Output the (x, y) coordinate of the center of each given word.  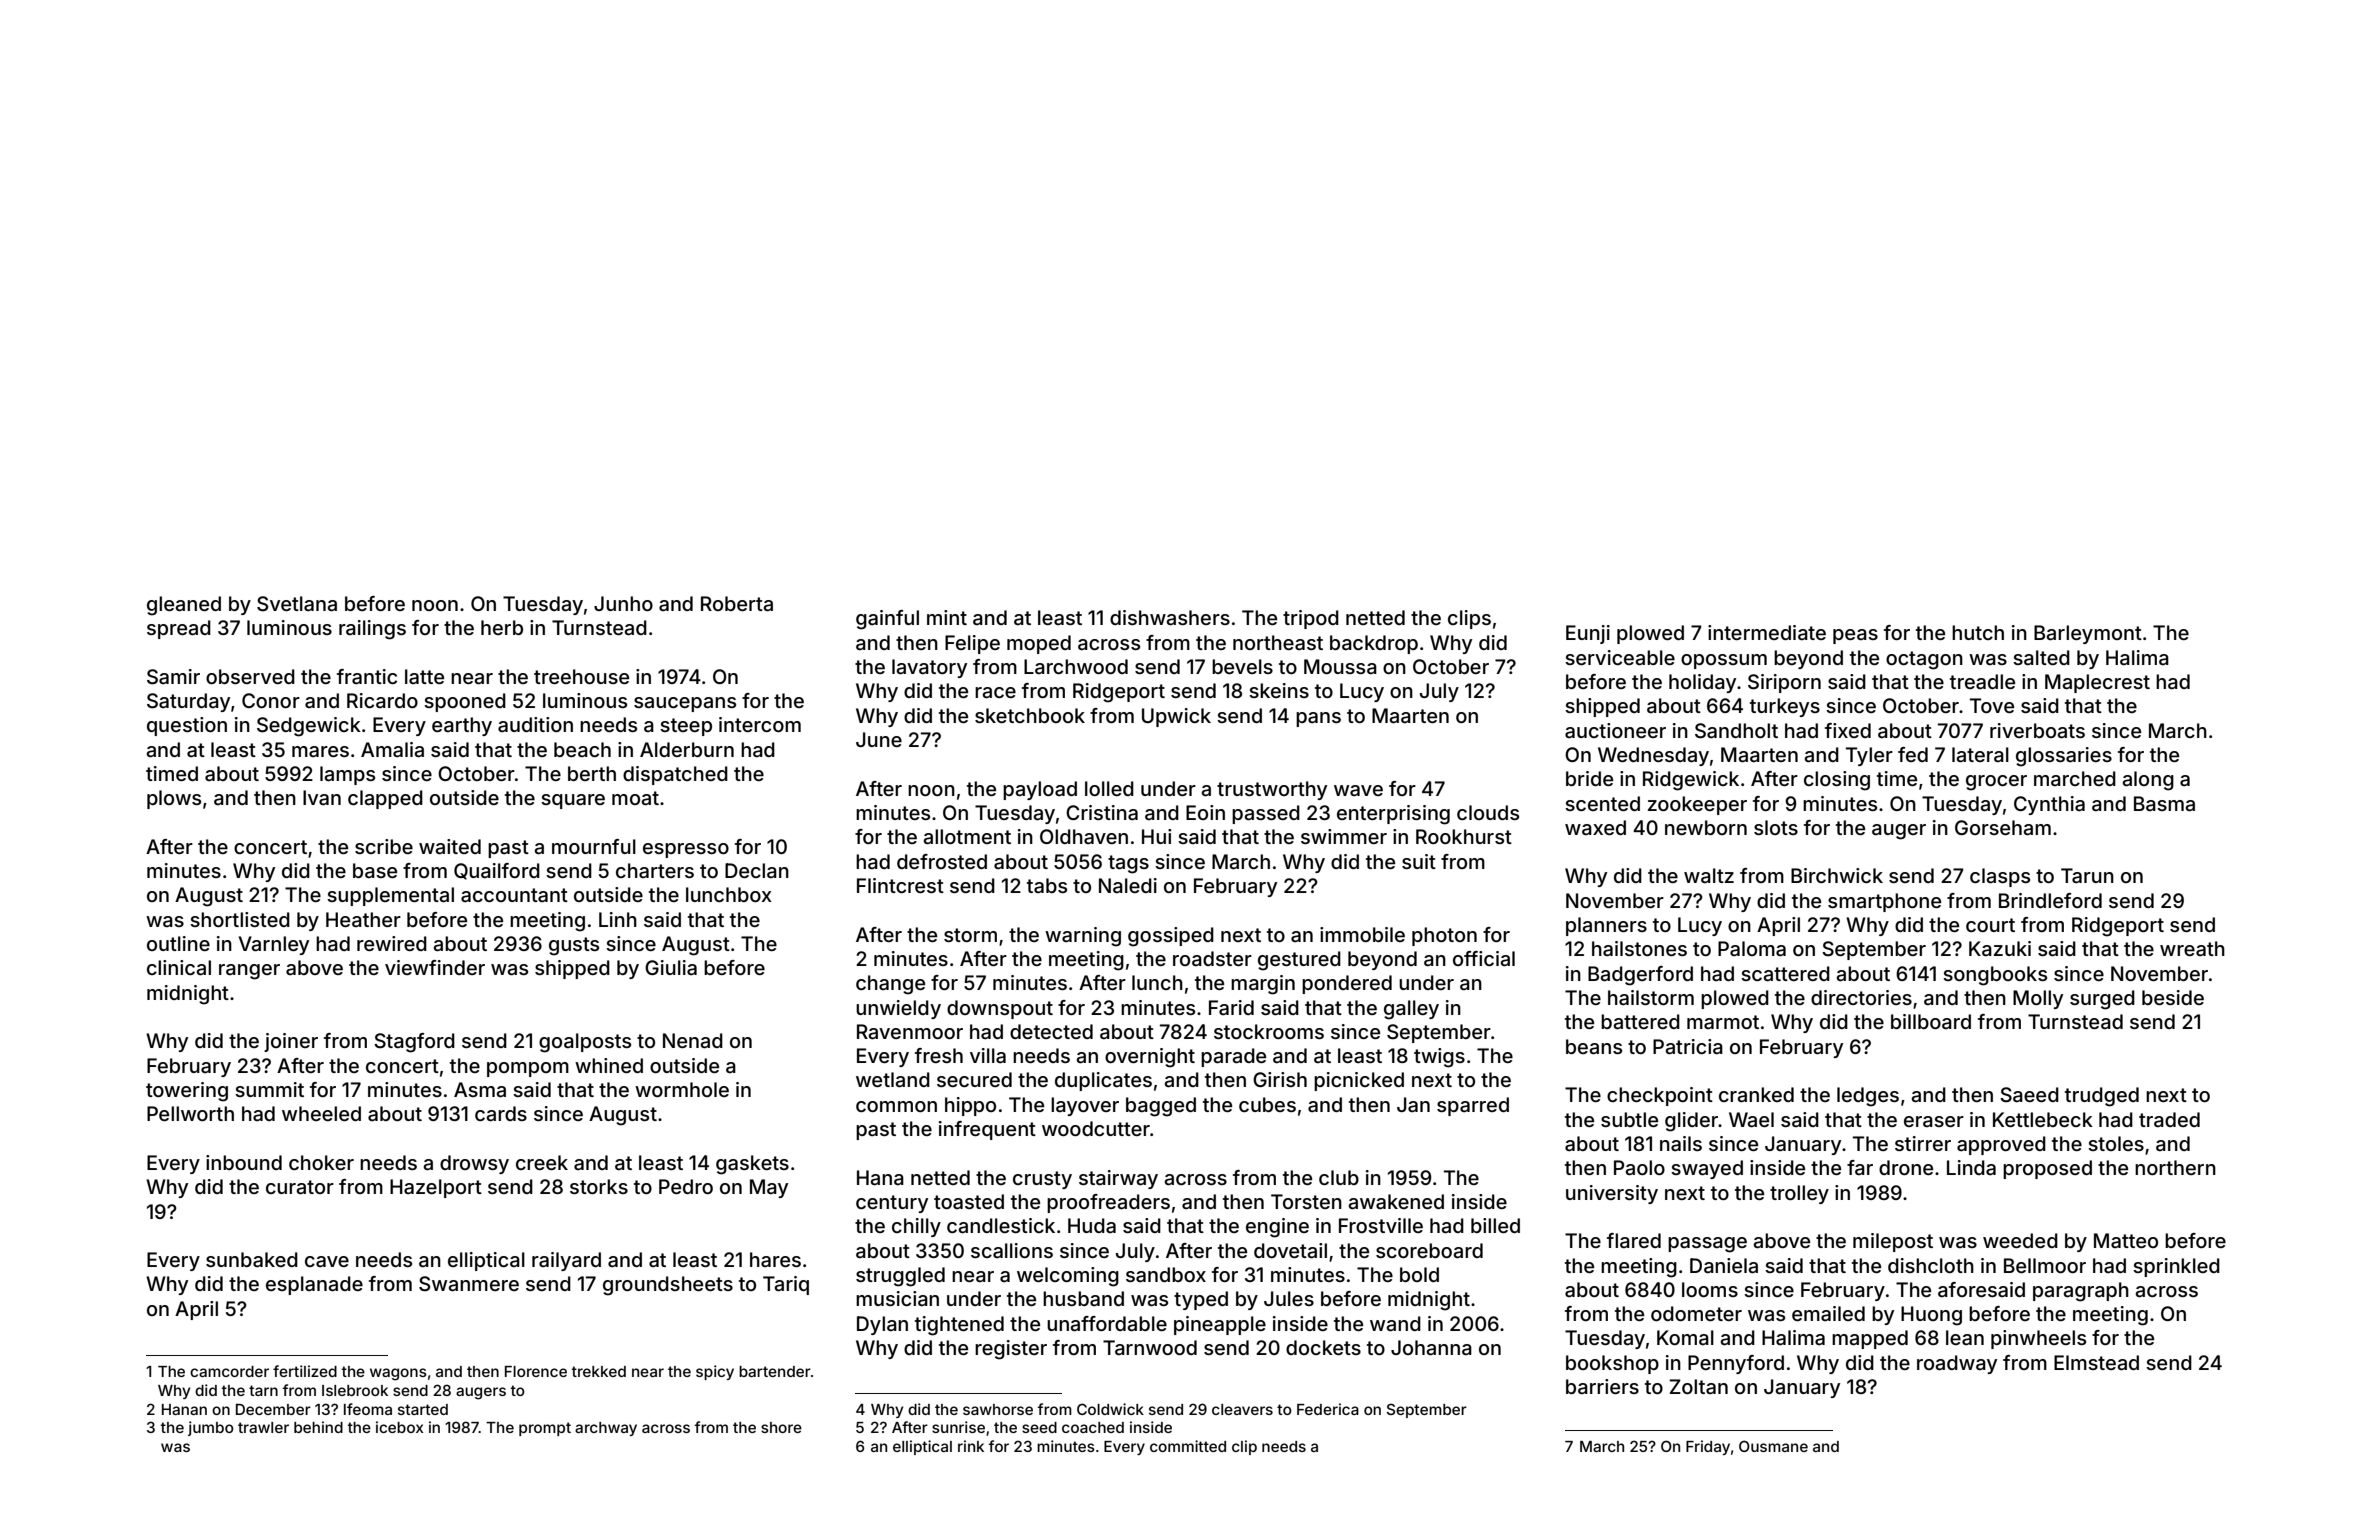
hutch (1978, 632)
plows (174, 799)
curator (300, 1187)
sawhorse (998, 1409)
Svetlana (297, 604)
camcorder (229, 1371)
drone (1906, 1167)
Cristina (1102, 812)
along (2148, 781)
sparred (1473, 1106)
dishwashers (1170, 618)
